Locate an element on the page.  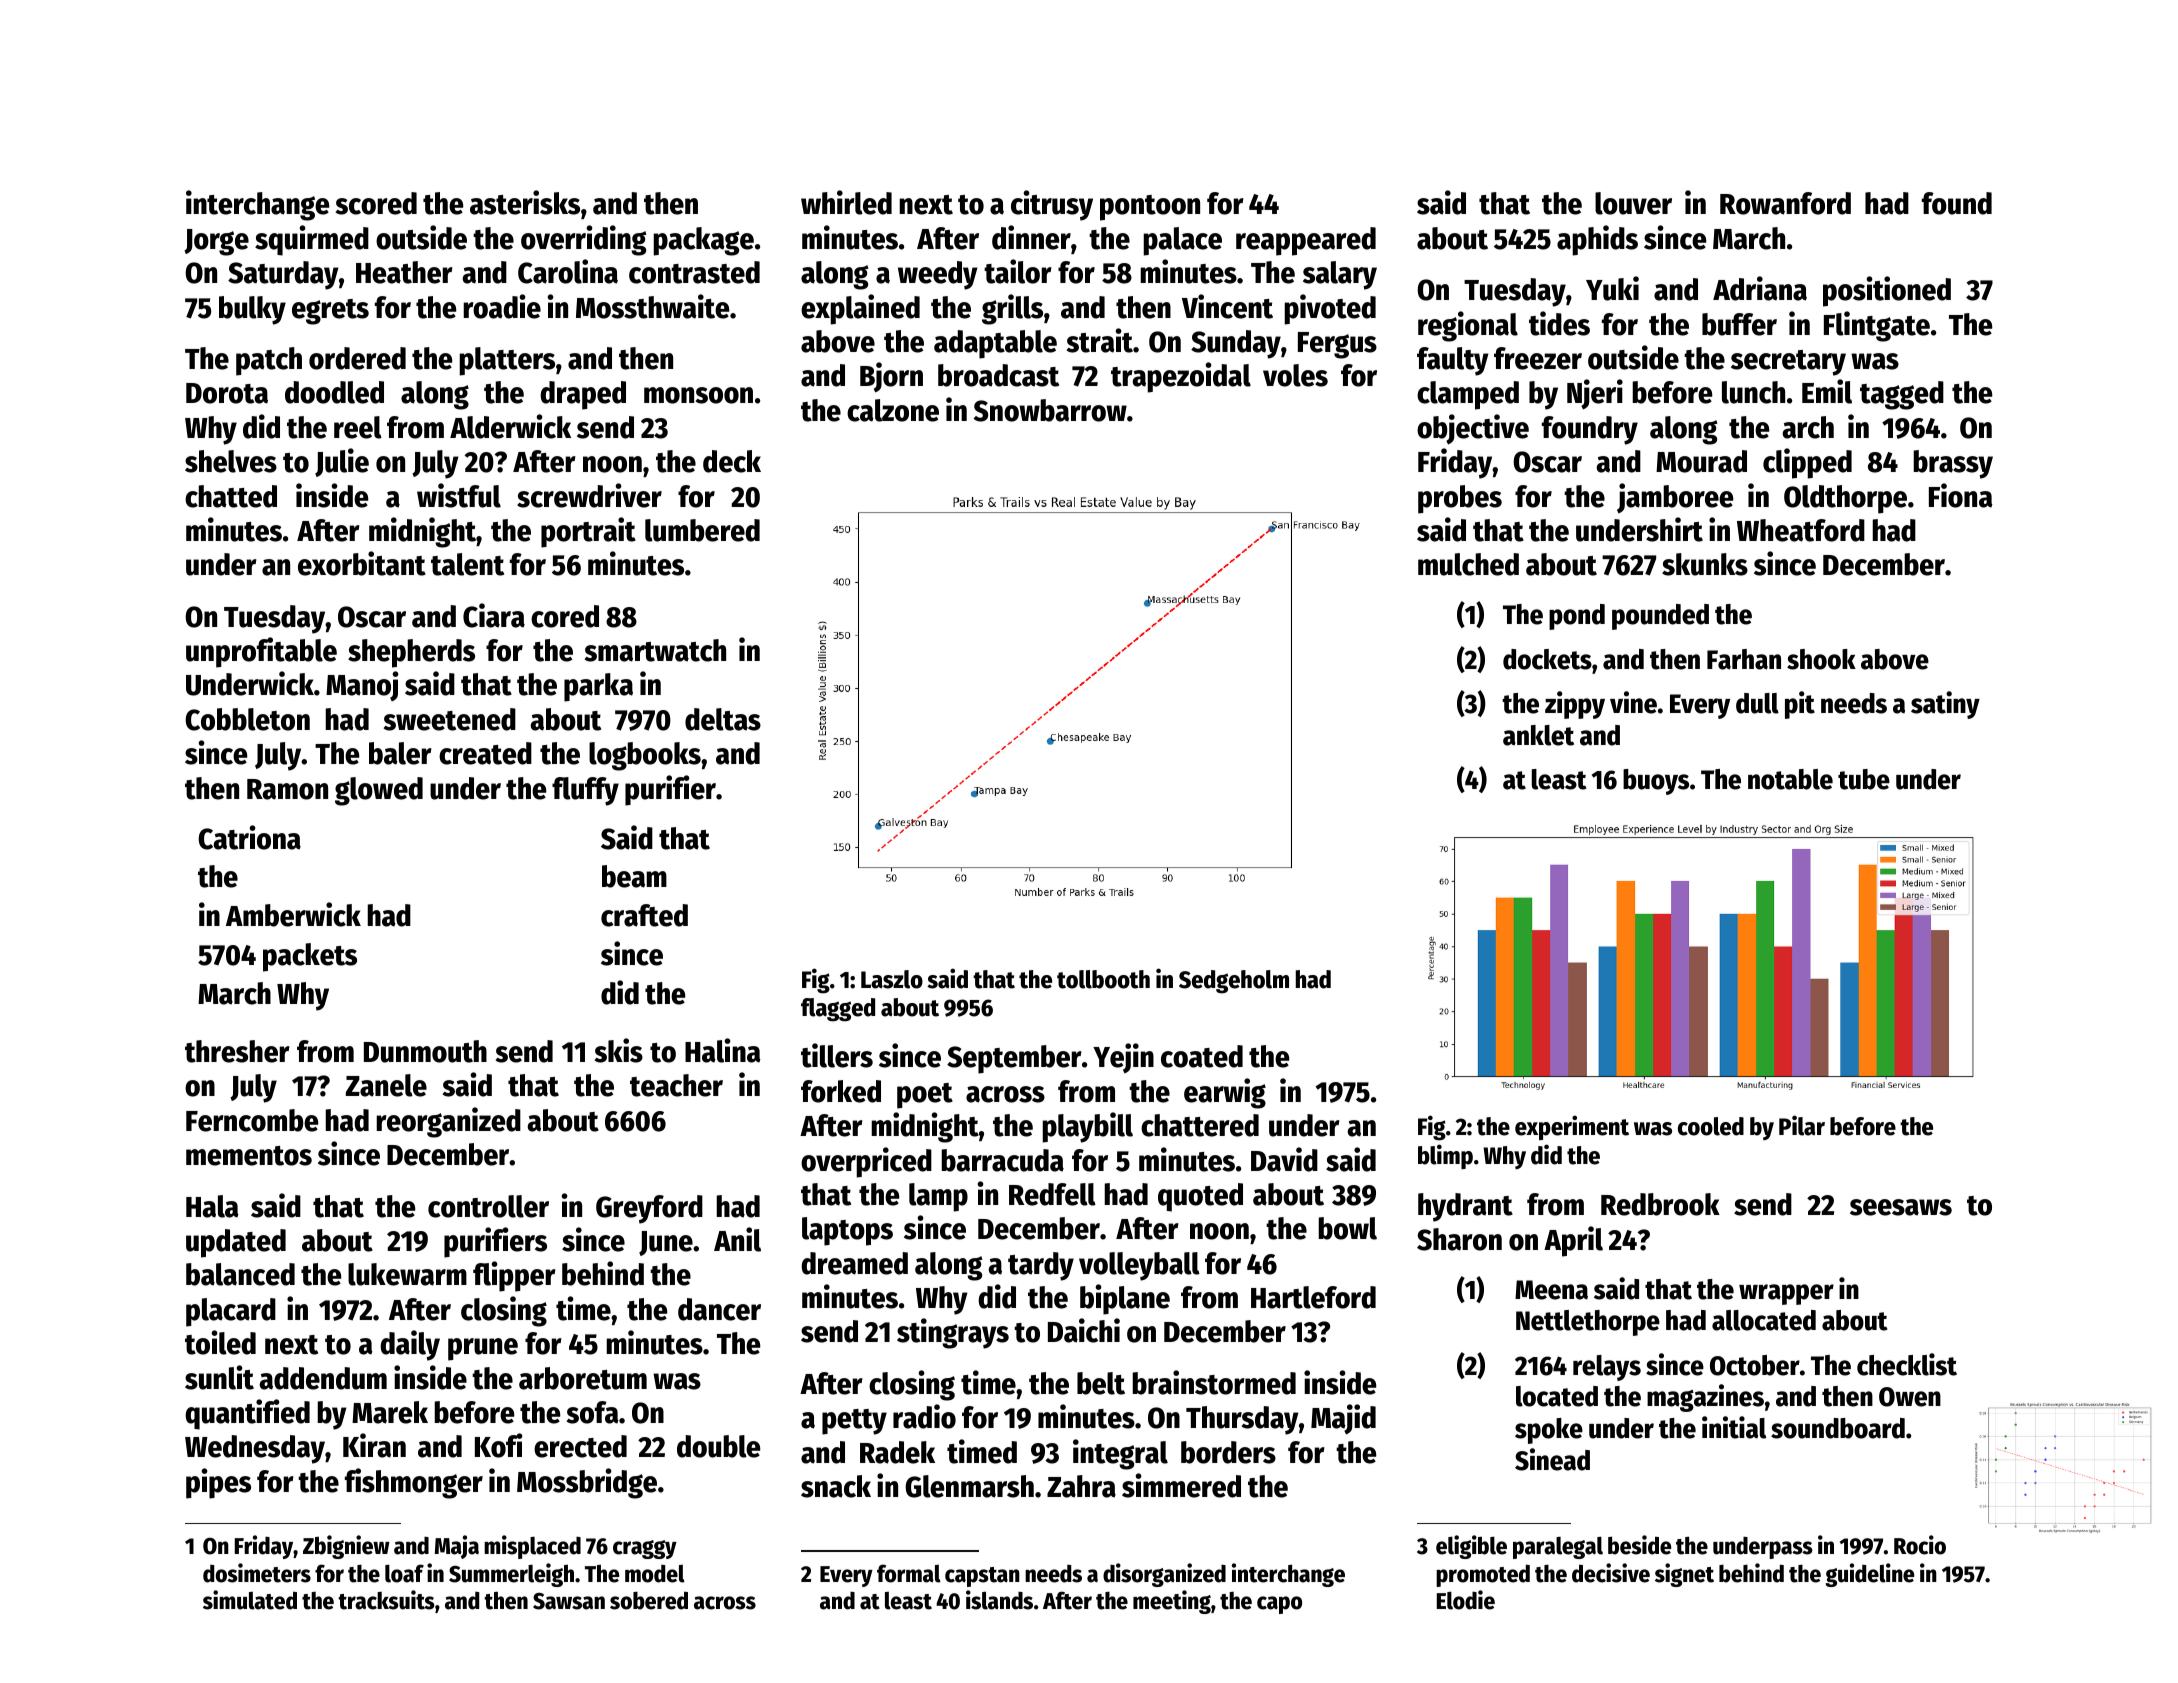
lumbered is located at coordinates (702, 530).
